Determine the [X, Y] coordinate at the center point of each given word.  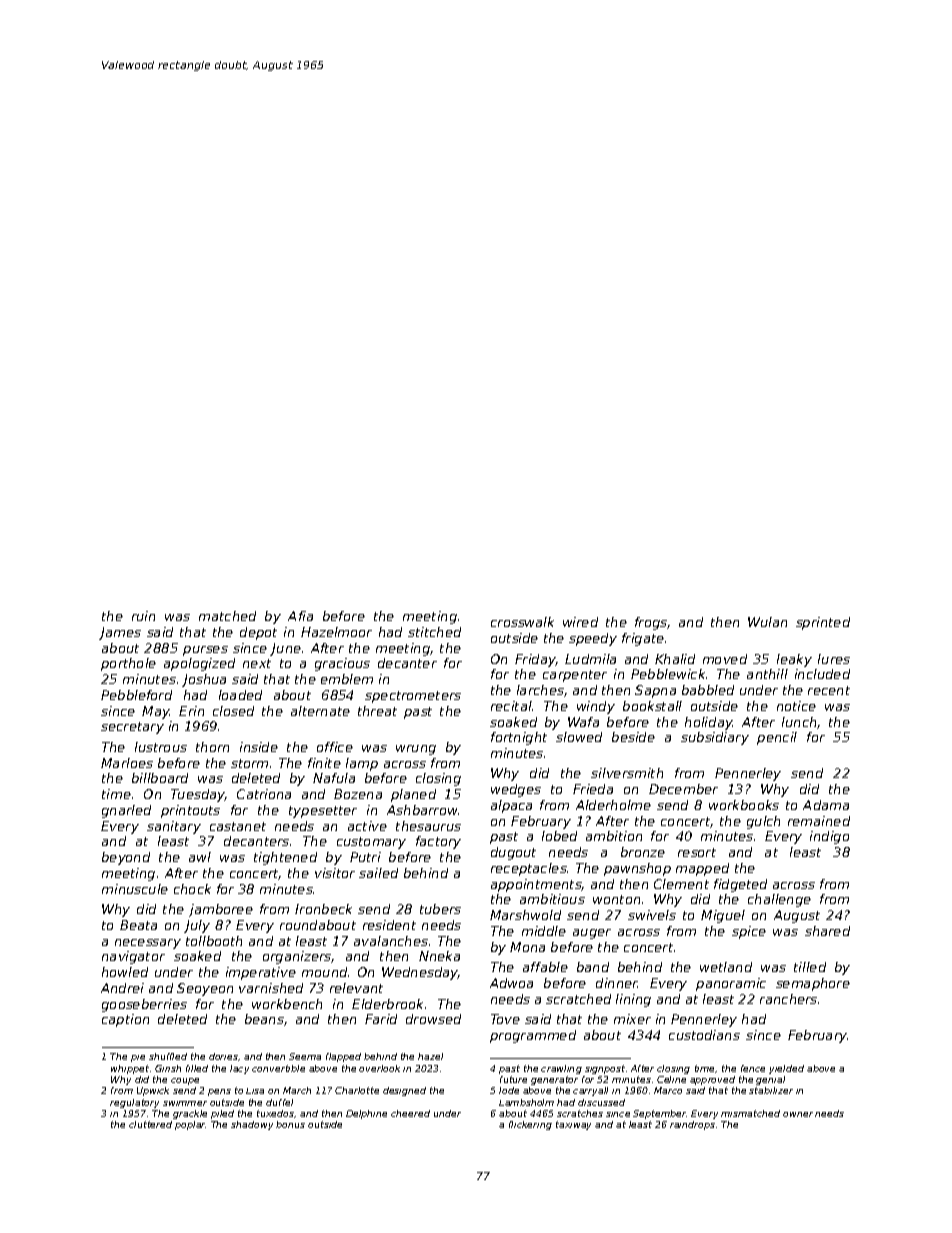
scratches [580, 1113]
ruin [143, 616]
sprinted [823, 623]
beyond [126, 858]
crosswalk [522, 622]
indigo [829, 837]
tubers [440, 909]
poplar [190, 1125]
